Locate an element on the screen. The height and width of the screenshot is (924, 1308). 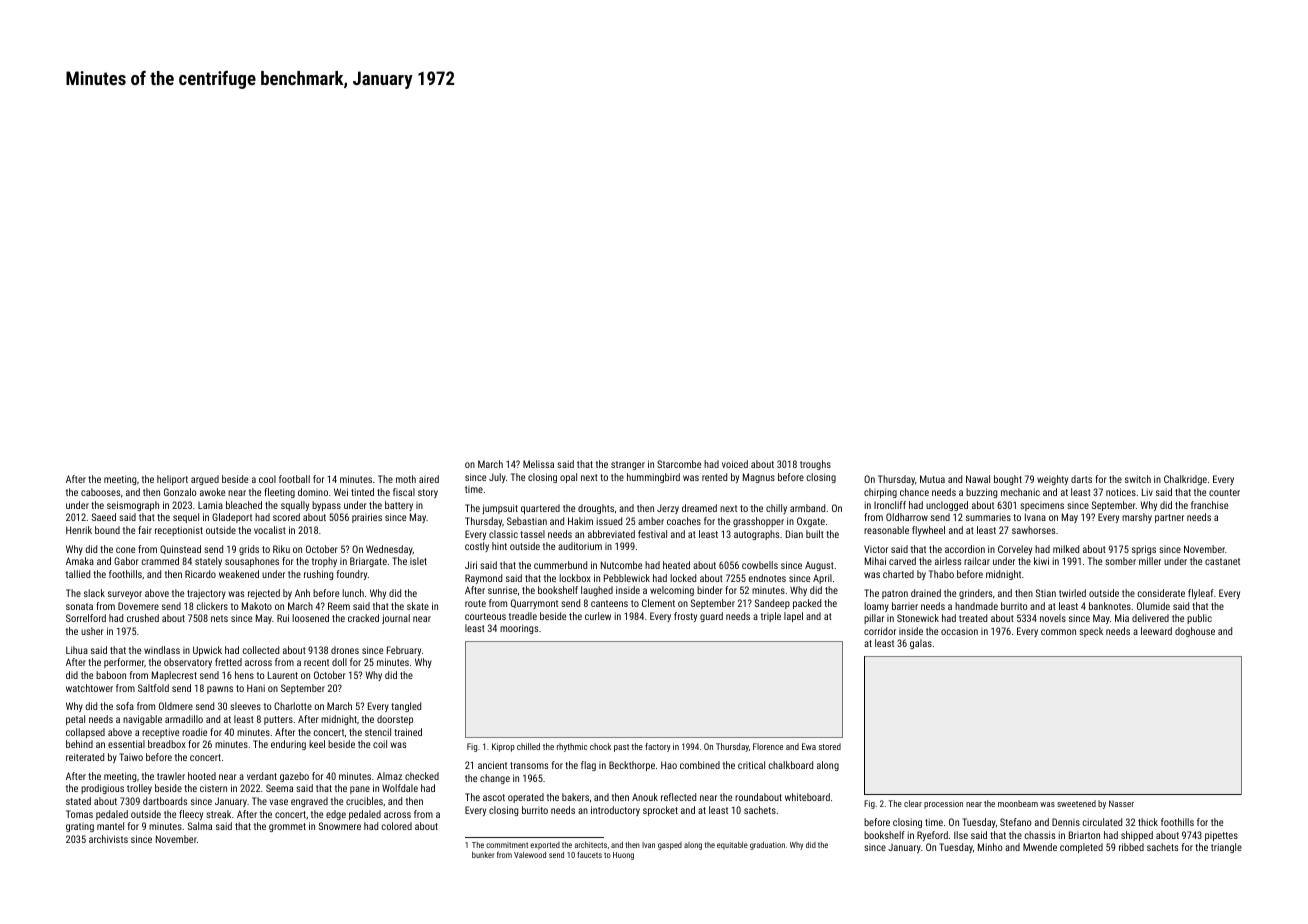
corridor is located at coordinates (880, 631).
